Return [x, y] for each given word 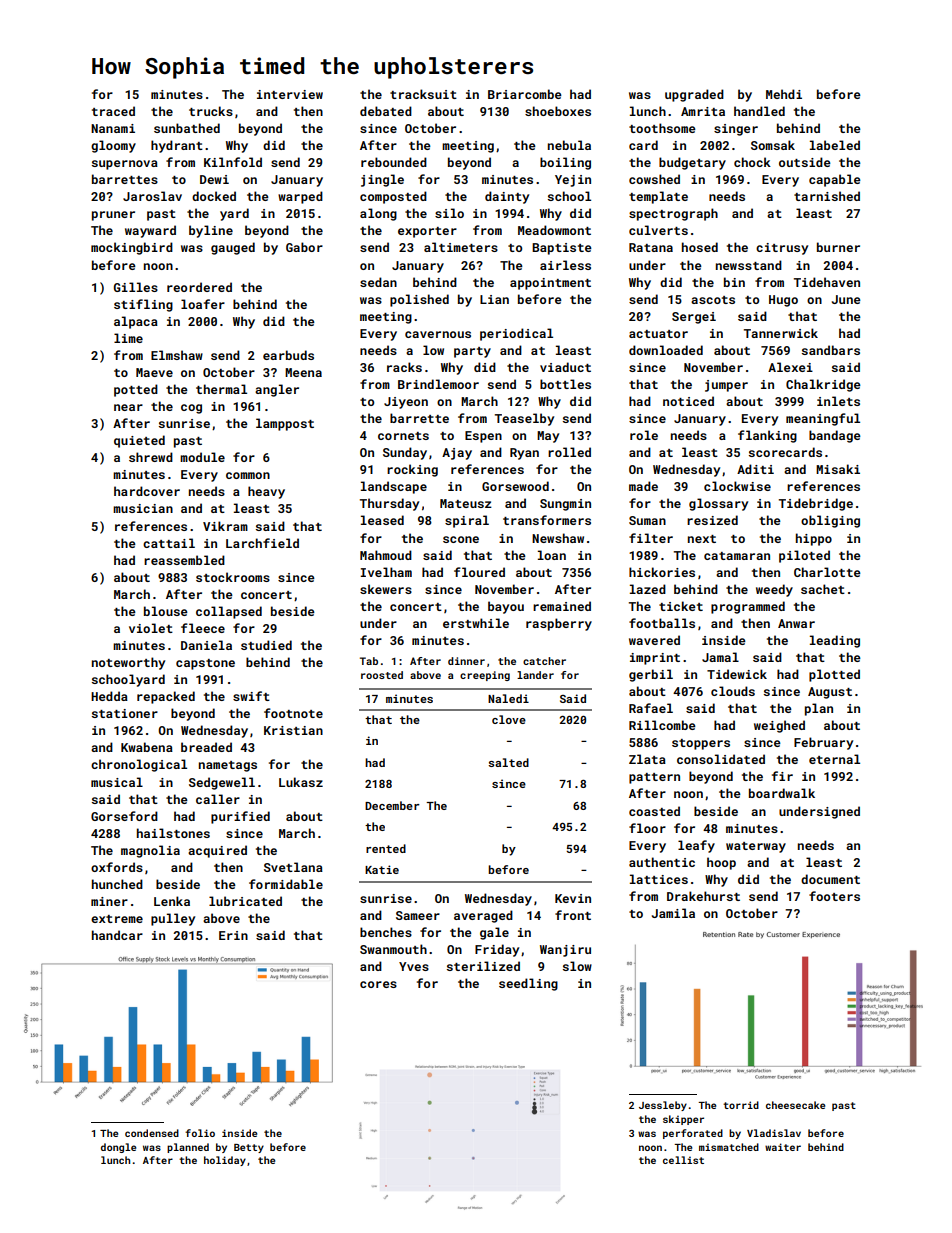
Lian [494, 299]
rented [386, 848]
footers [834, 896]
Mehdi [784, 94]
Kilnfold [233, 162]
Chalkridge [823, 385]
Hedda [109, 696]
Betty [249, 1148]
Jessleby [663, 1106]
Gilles [136, 287]
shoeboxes [558, 111]
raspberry [559, 624]
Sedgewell [222, 783]
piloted [804, 556]
